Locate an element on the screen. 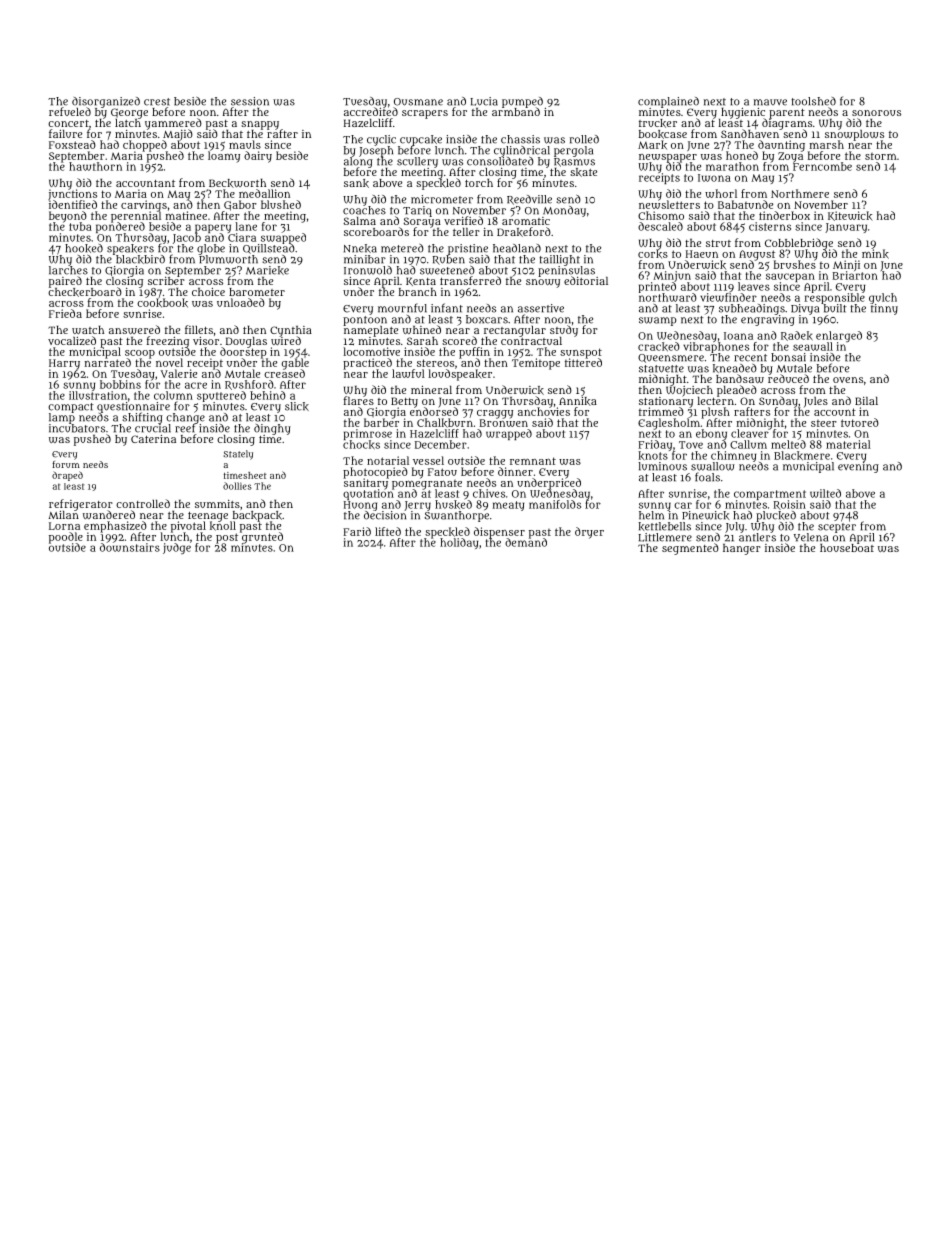 This screenshot has width=952, height=1233. session is located at coordinates (250, 101).
